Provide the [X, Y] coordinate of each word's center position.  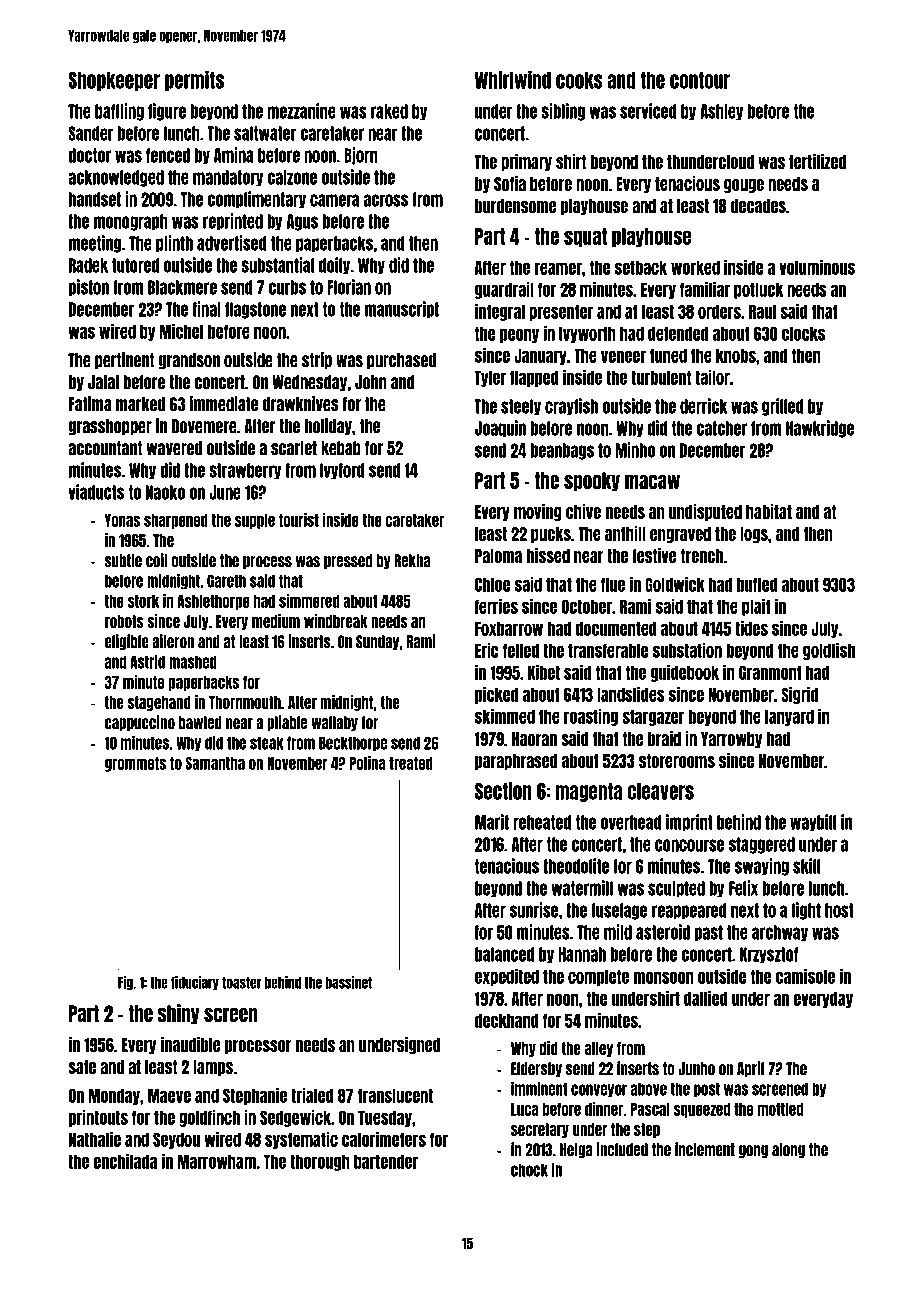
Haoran [534, 739]
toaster [242, 983]
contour [700, 80]
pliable [287, 723]
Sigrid [799, 695]
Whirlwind [513, 79]
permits [194, 80]
